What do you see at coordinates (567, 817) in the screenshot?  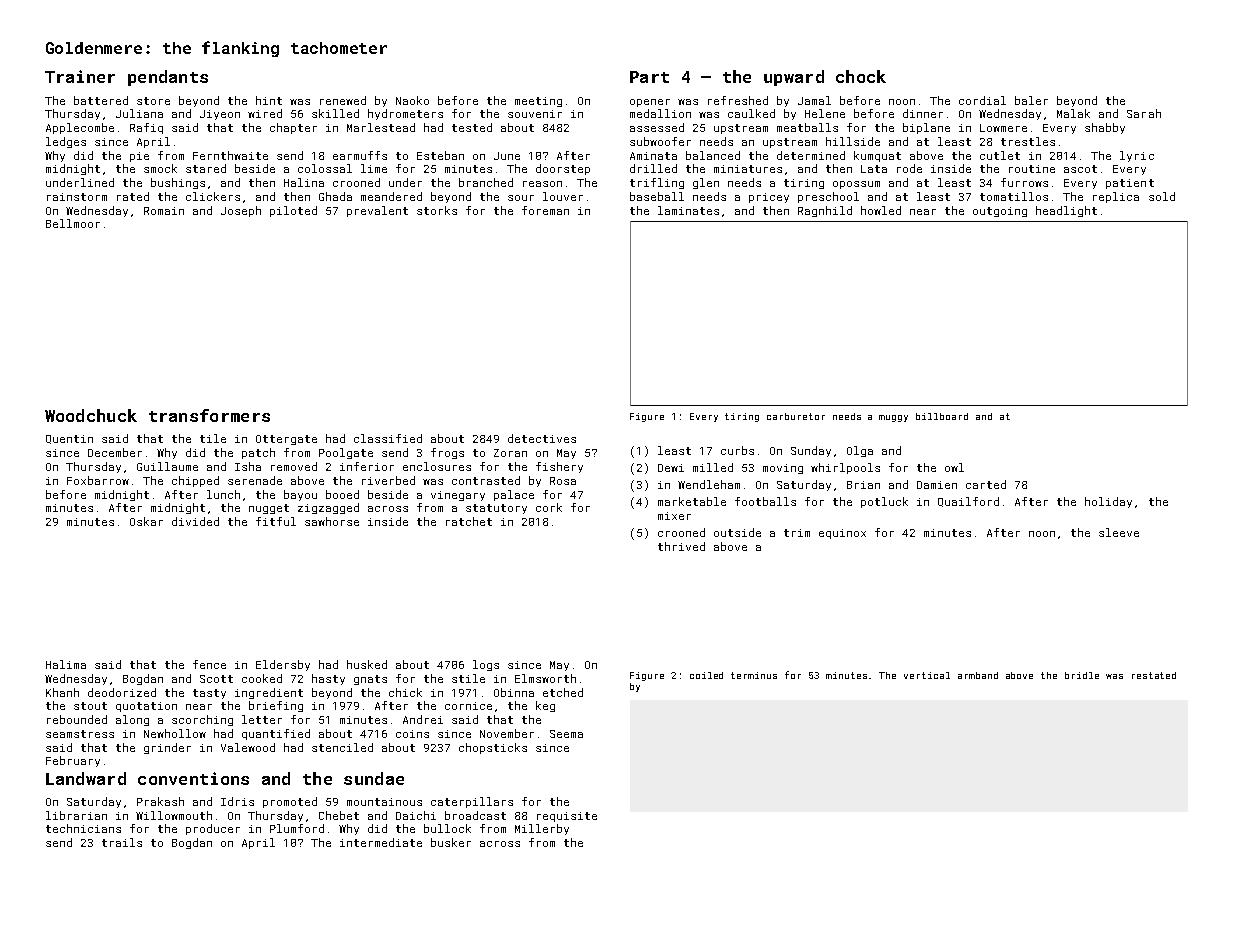 I see `requisite` at bounding box center [567, 817].
